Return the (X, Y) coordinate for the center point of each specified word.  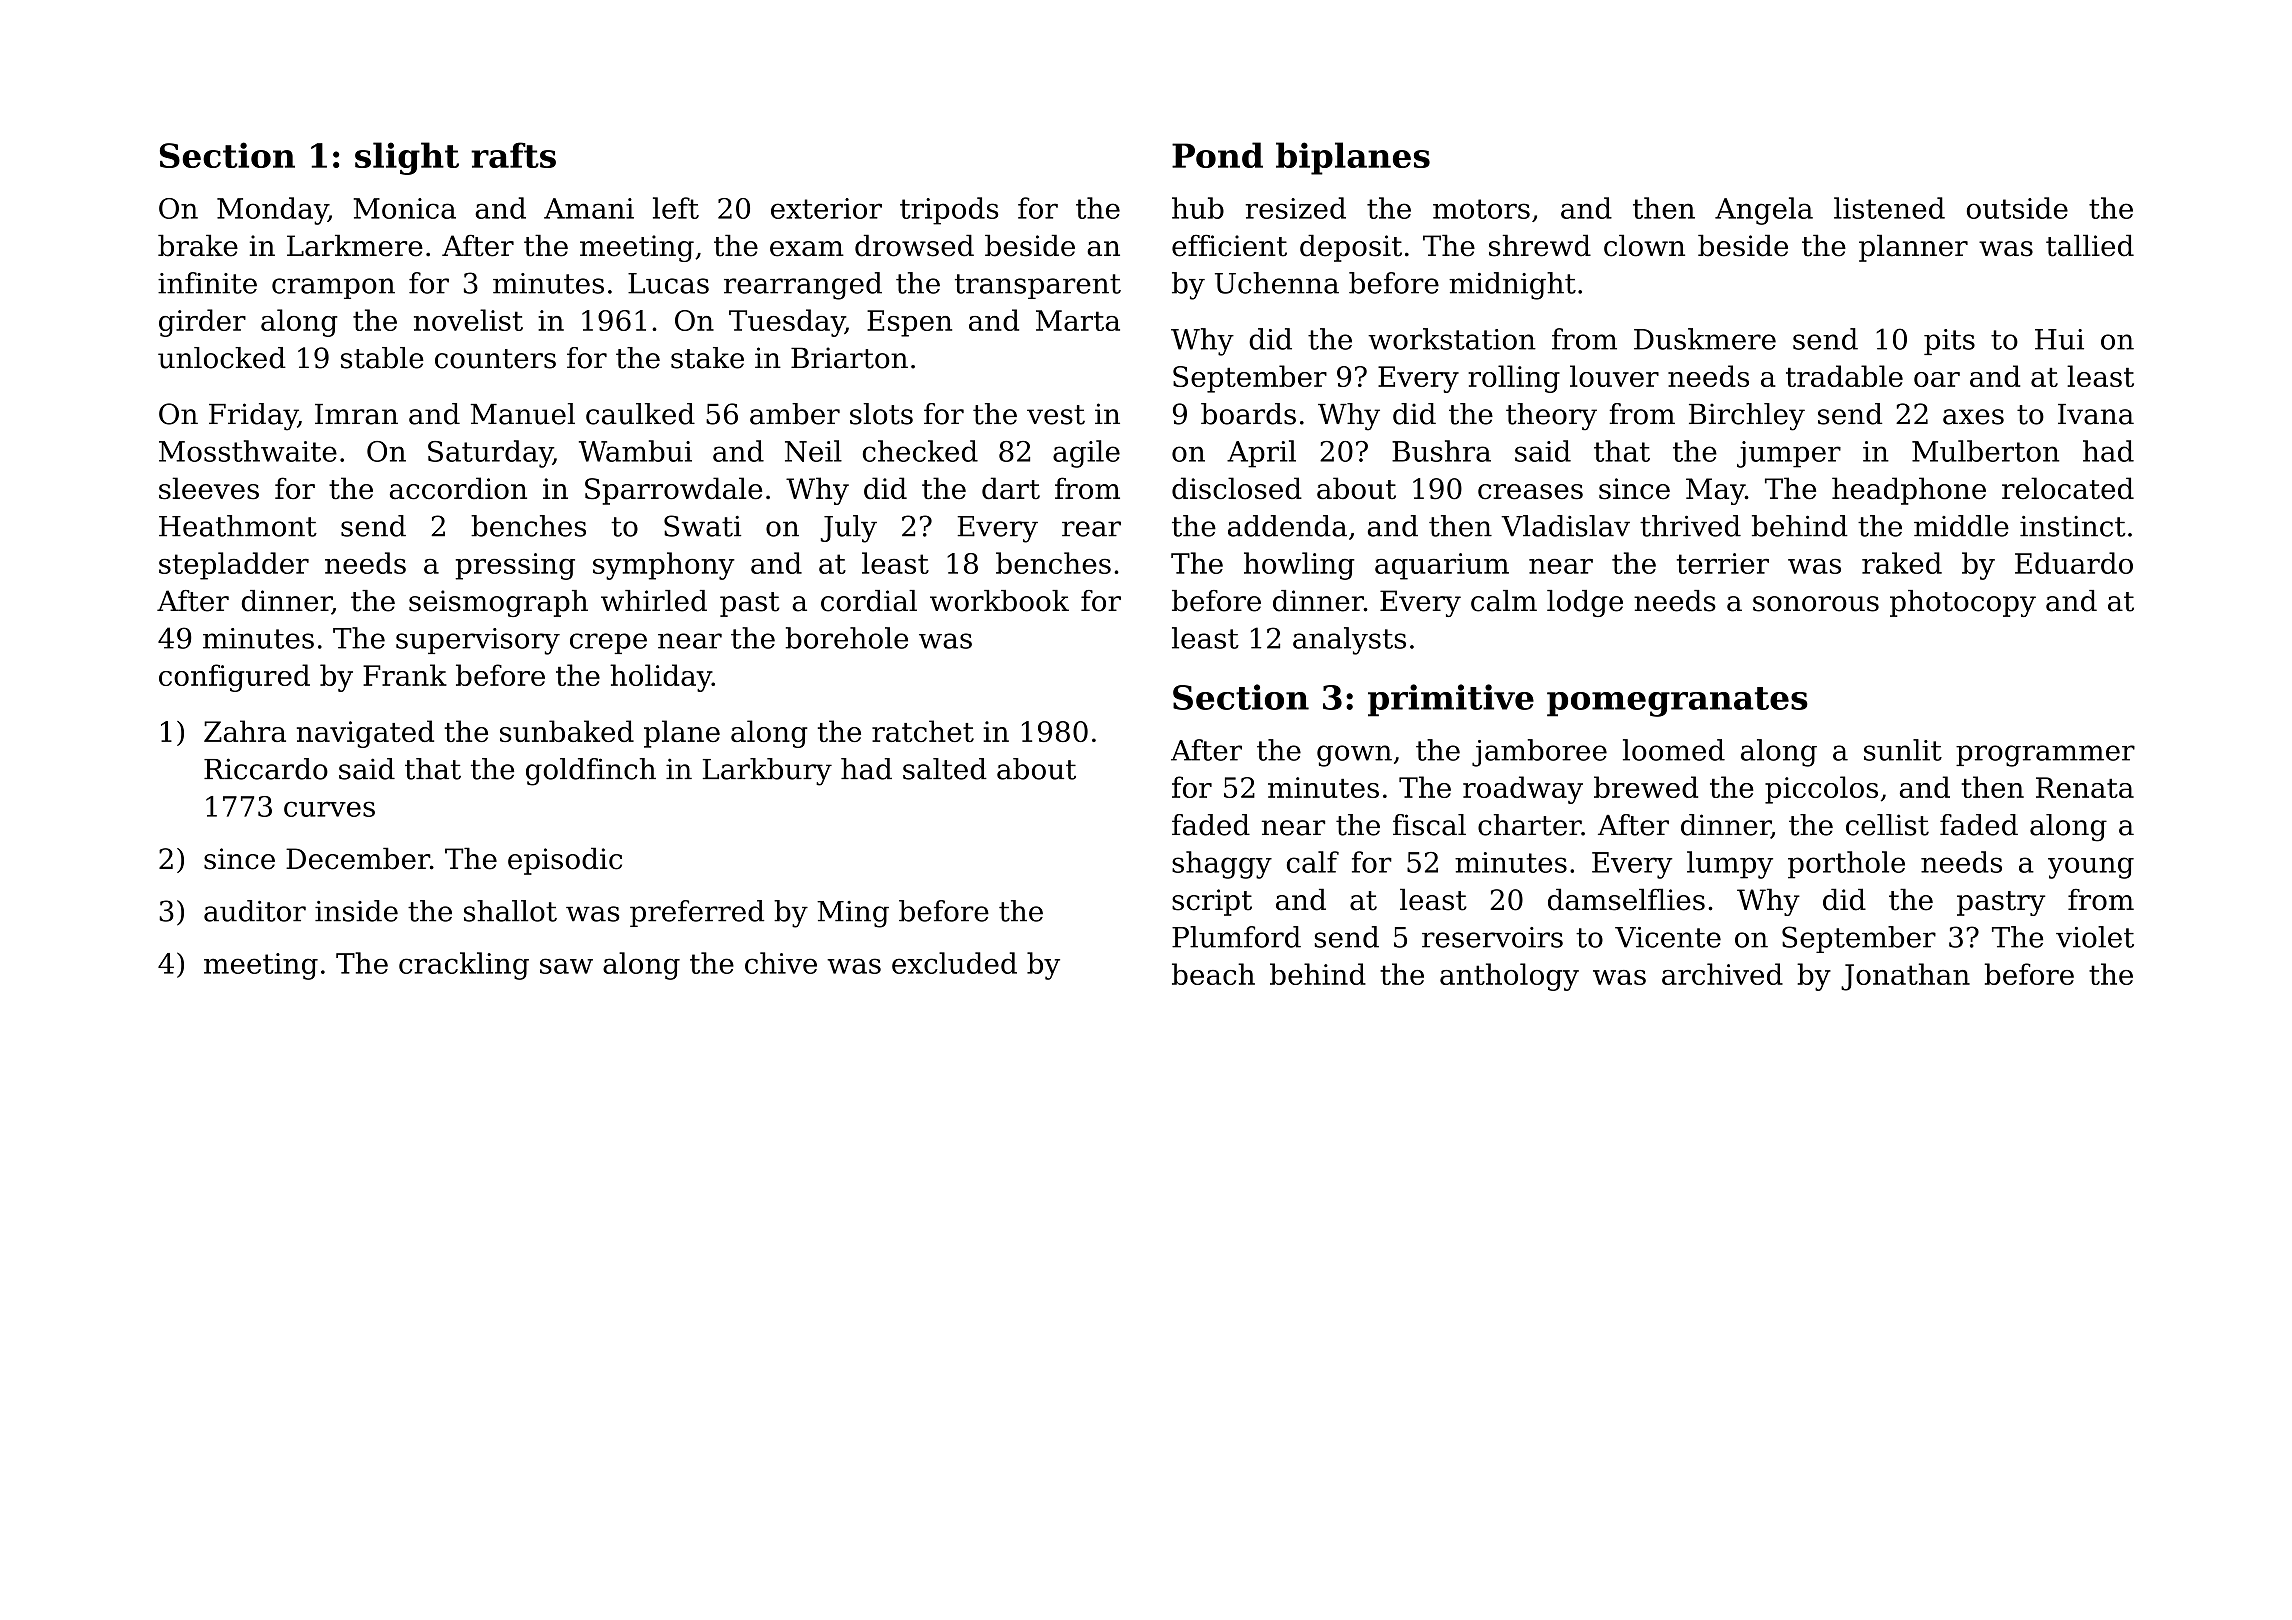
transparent (1038, 286)
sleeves (209, 488)
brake (198, 245)
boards (1248, 414)
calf (1313, 862)
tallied (2090, 245)
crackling (464, 966)
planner (1913, 248)
